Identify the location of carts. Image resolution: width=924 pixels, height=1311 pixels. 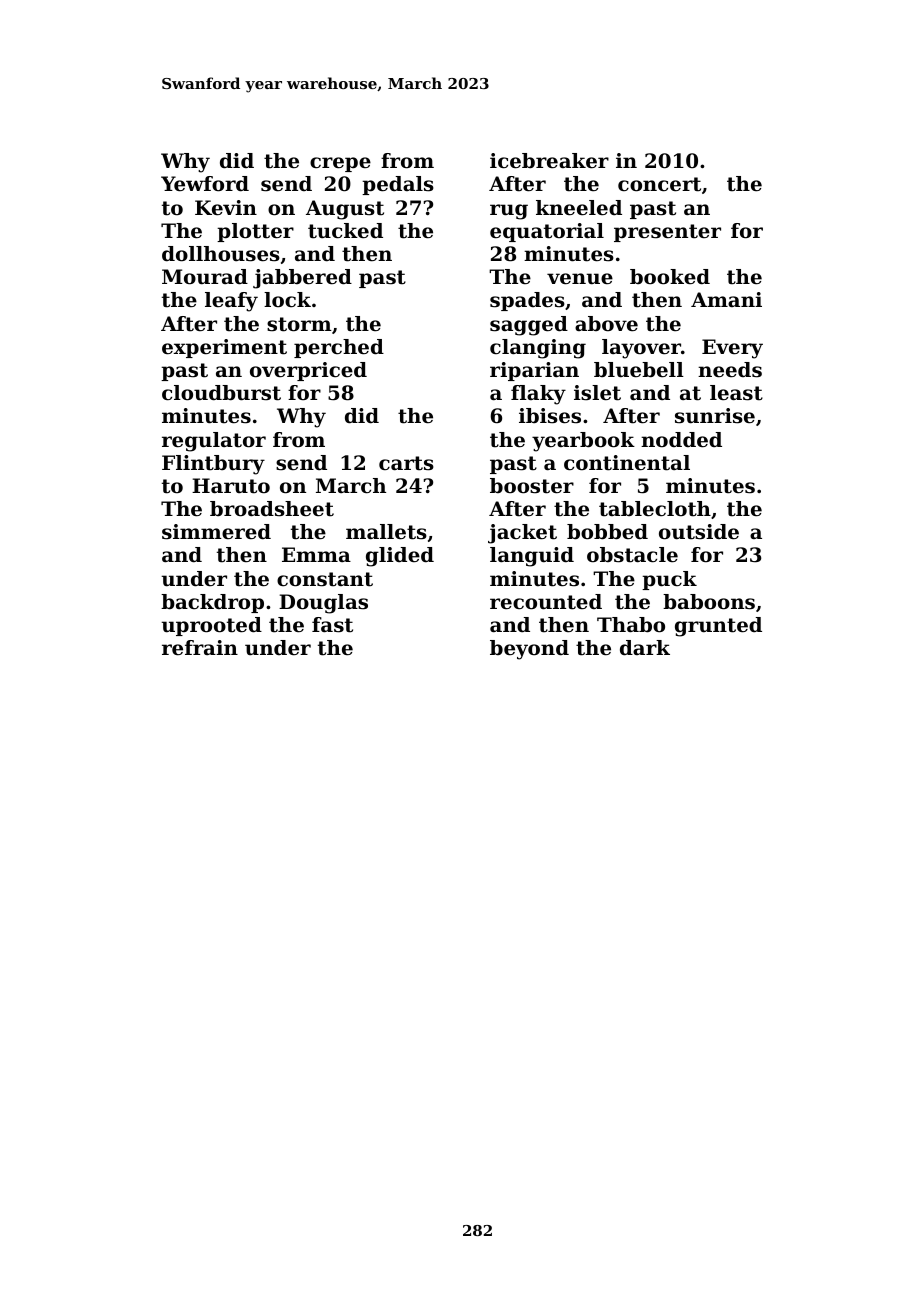
(406, 463).
